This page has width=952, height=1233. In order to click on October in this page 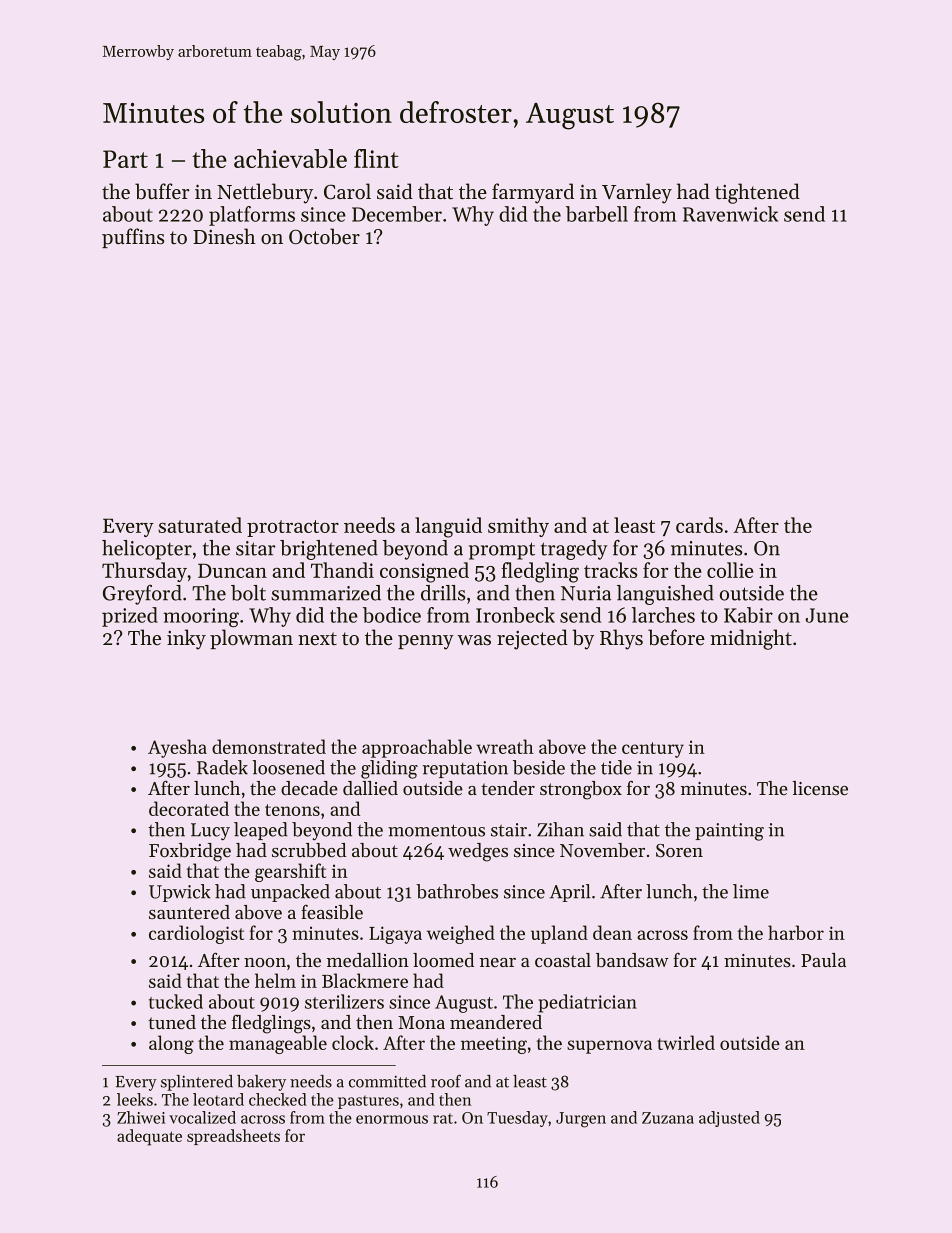, I will do `click(324, 236)`.
